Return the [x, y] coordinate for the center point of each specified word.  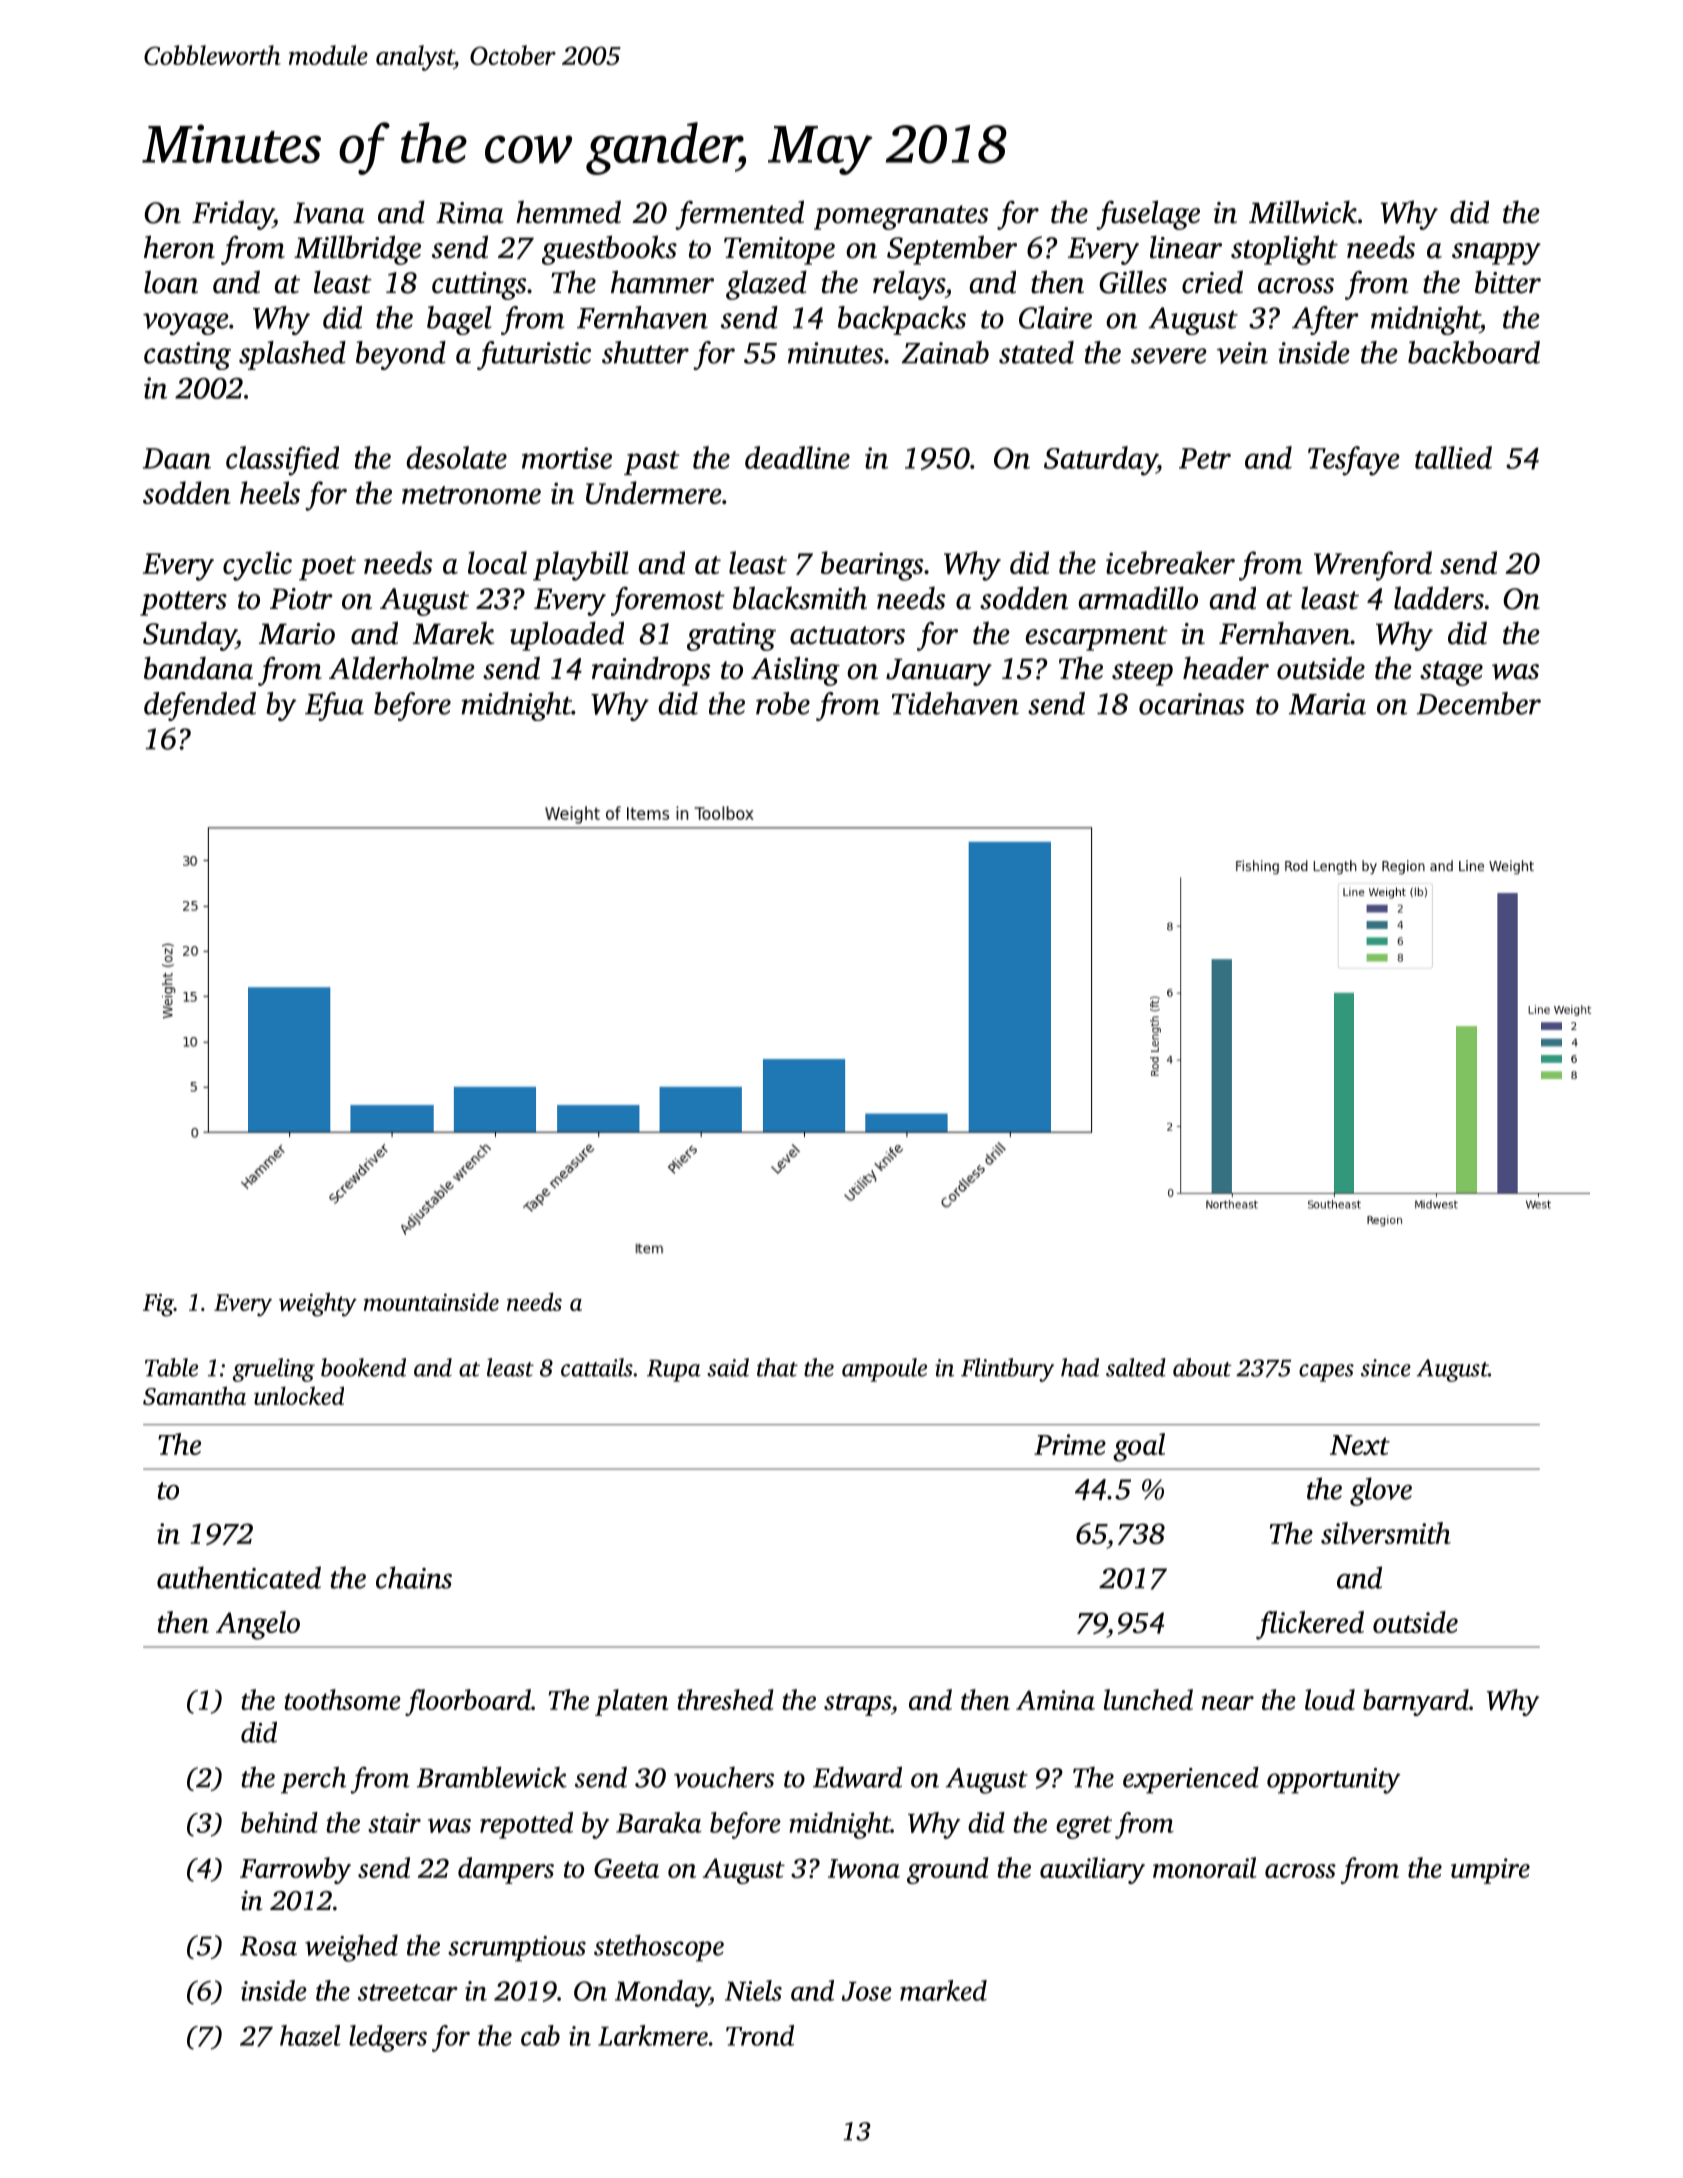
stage [1451, 673]
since [1386, 1368]
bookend [363, 1367]
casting [187, 356]
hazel [310, 2035]
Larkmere [653, 2035]
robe [783, 703]
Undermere [654, 492]
